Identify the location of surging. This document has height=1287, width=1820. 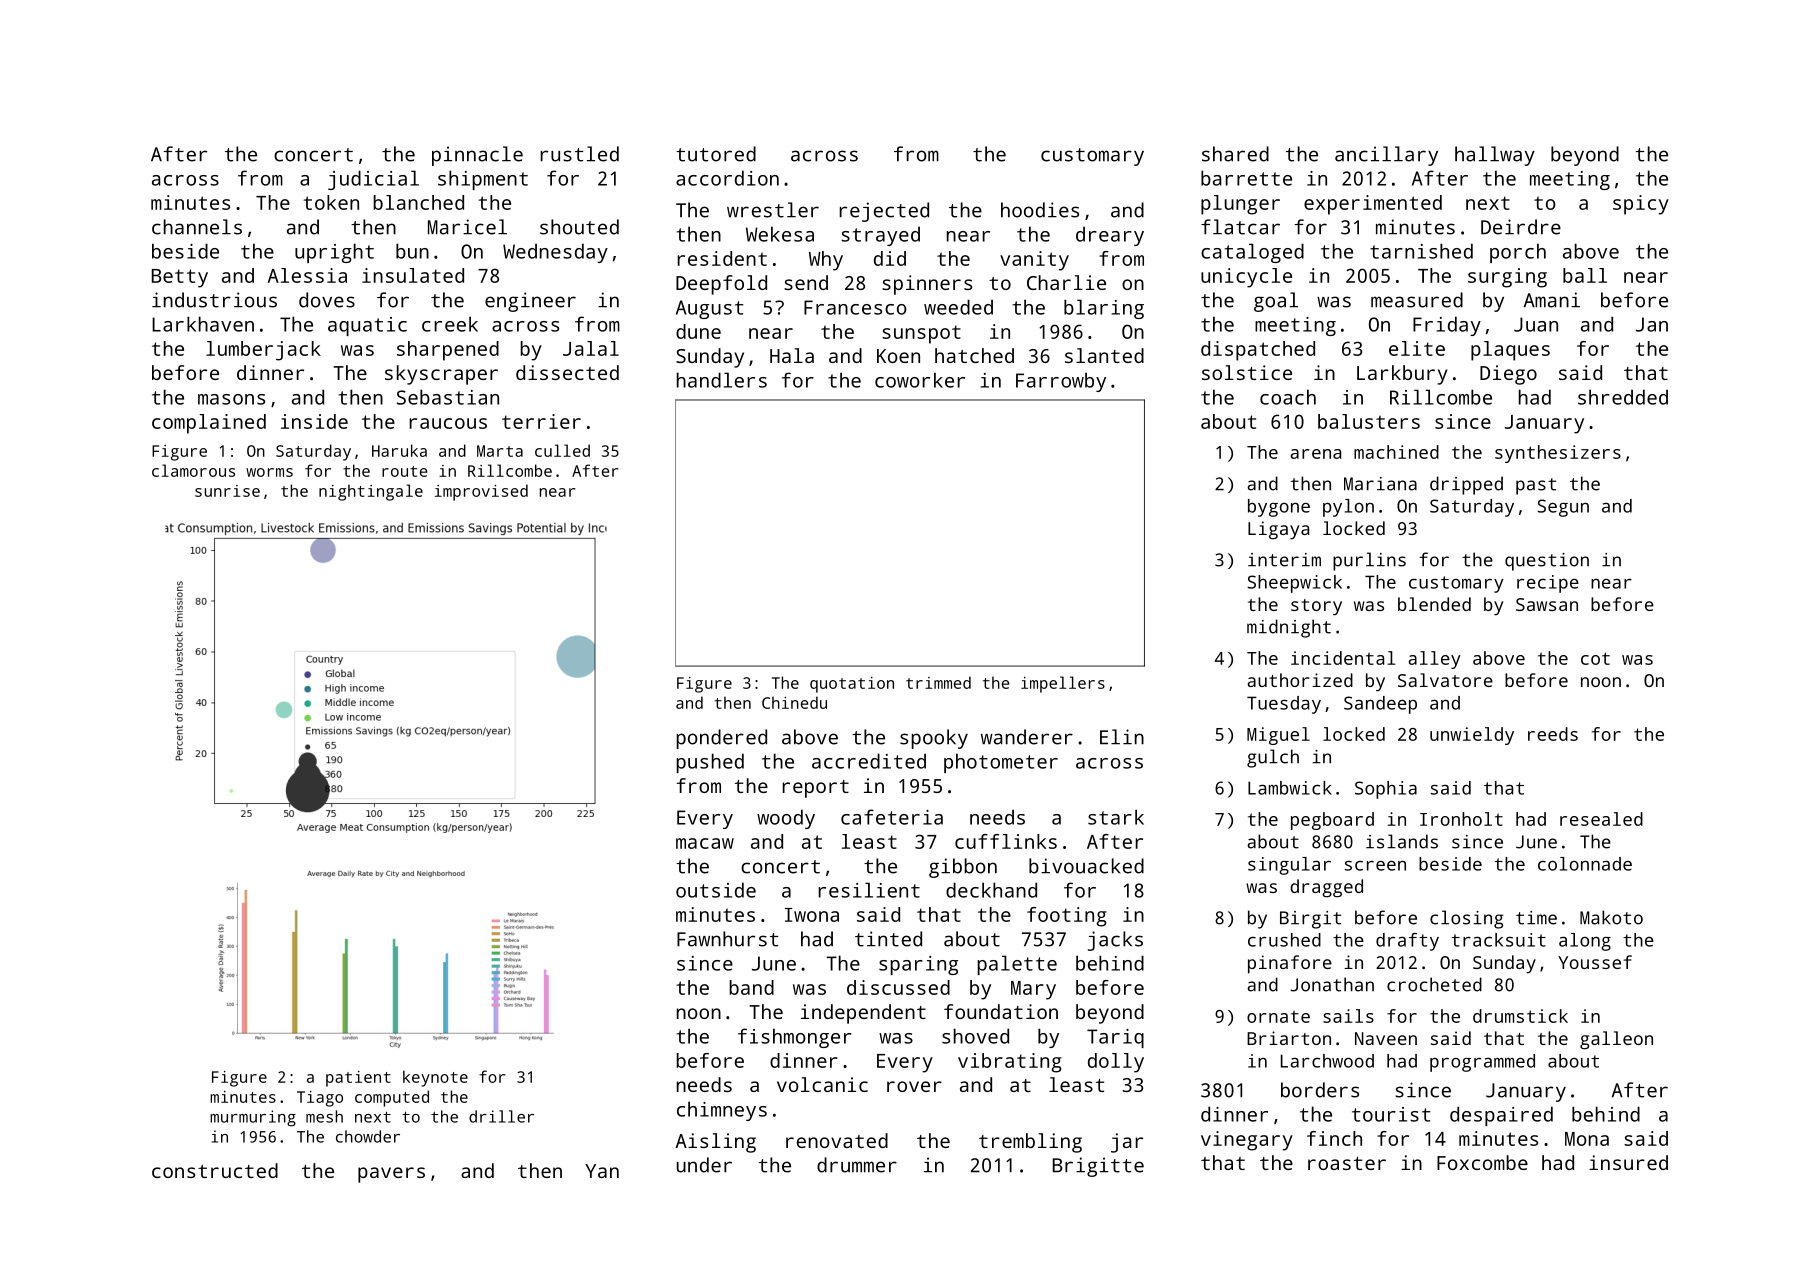
(1507, 278).
